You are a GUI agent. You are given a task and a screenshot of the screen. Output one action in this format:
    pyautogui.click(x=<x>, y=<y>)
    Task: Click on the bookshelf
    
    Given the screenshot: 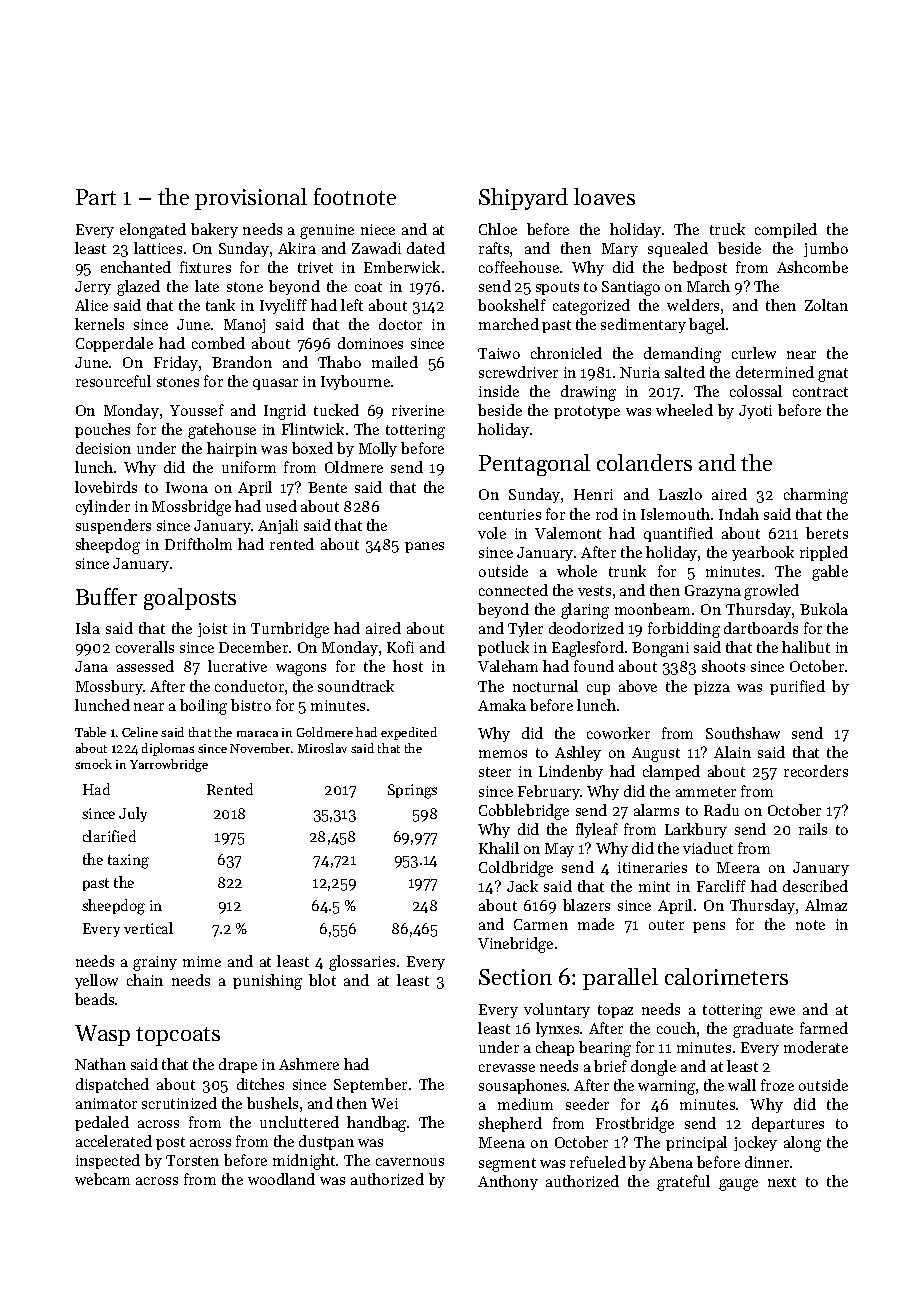 What is the action you would take?
    pyautogui.click(x=512, y=305)
